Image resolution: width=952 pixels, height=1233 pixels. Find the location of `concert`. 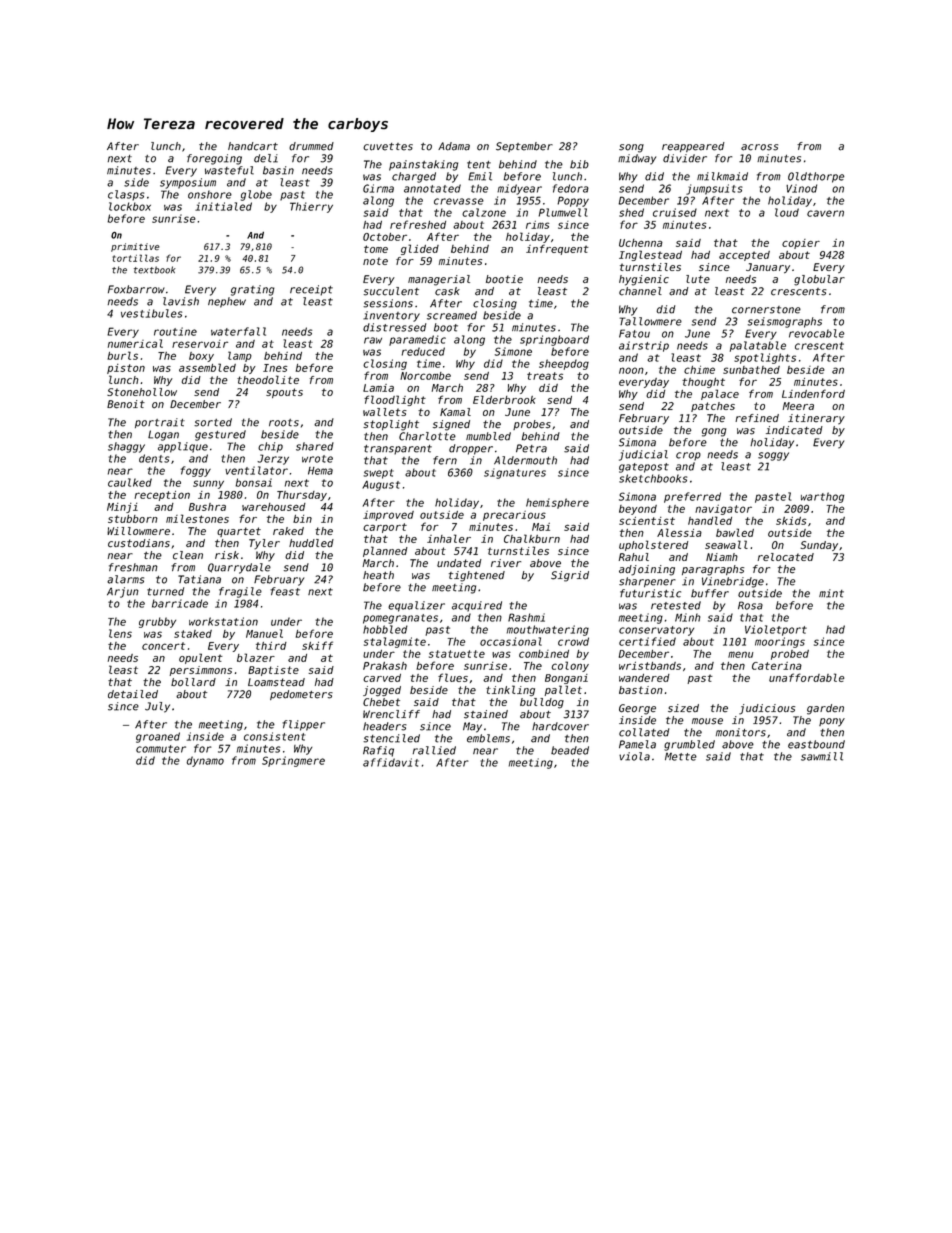

concert is located at coordinates (163, 646).
